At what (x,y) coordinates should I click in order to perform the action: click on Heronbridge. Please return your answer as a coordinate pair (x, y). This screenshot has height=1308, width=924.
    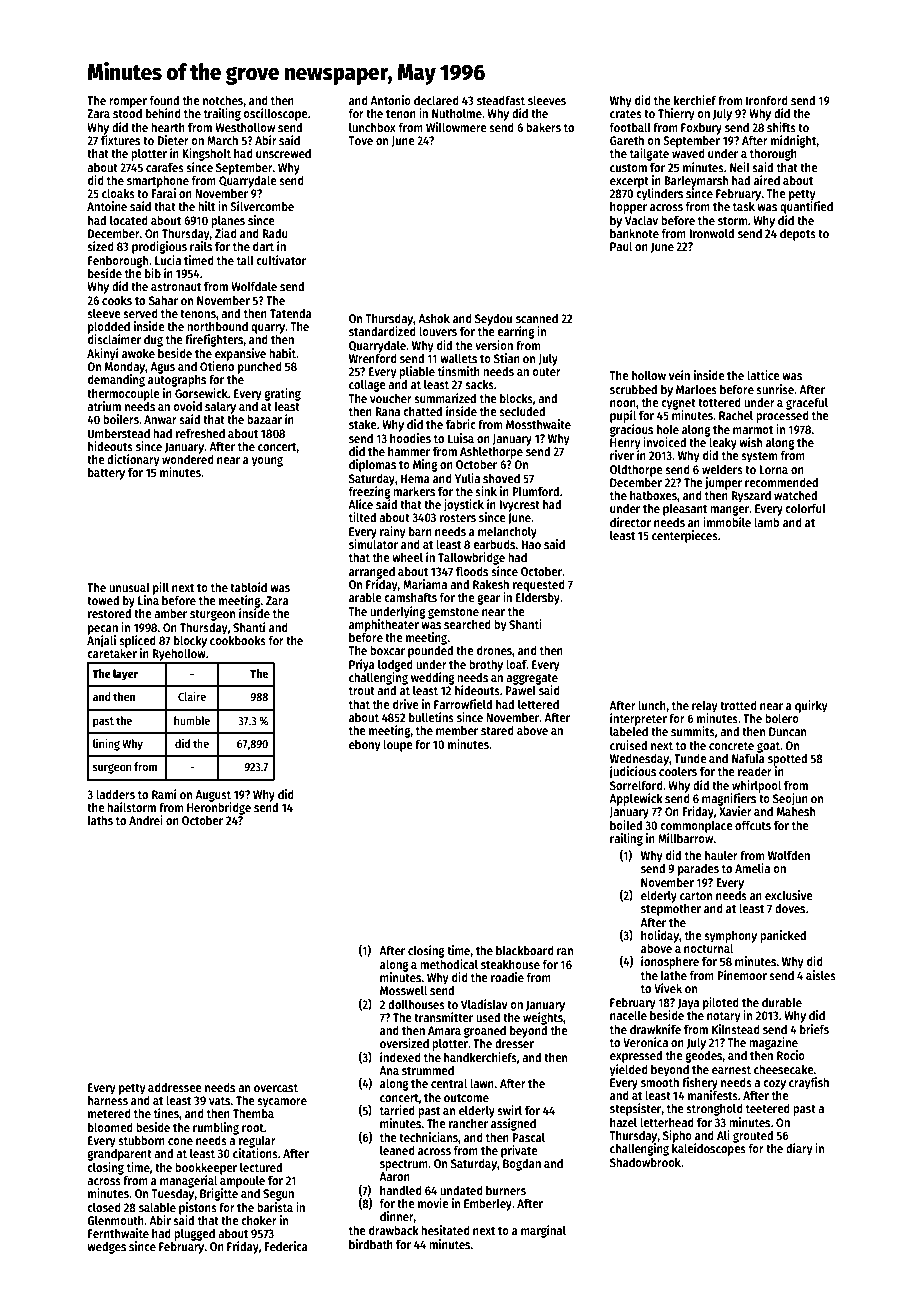
    Looking at the image, I should click on (219, 808).
